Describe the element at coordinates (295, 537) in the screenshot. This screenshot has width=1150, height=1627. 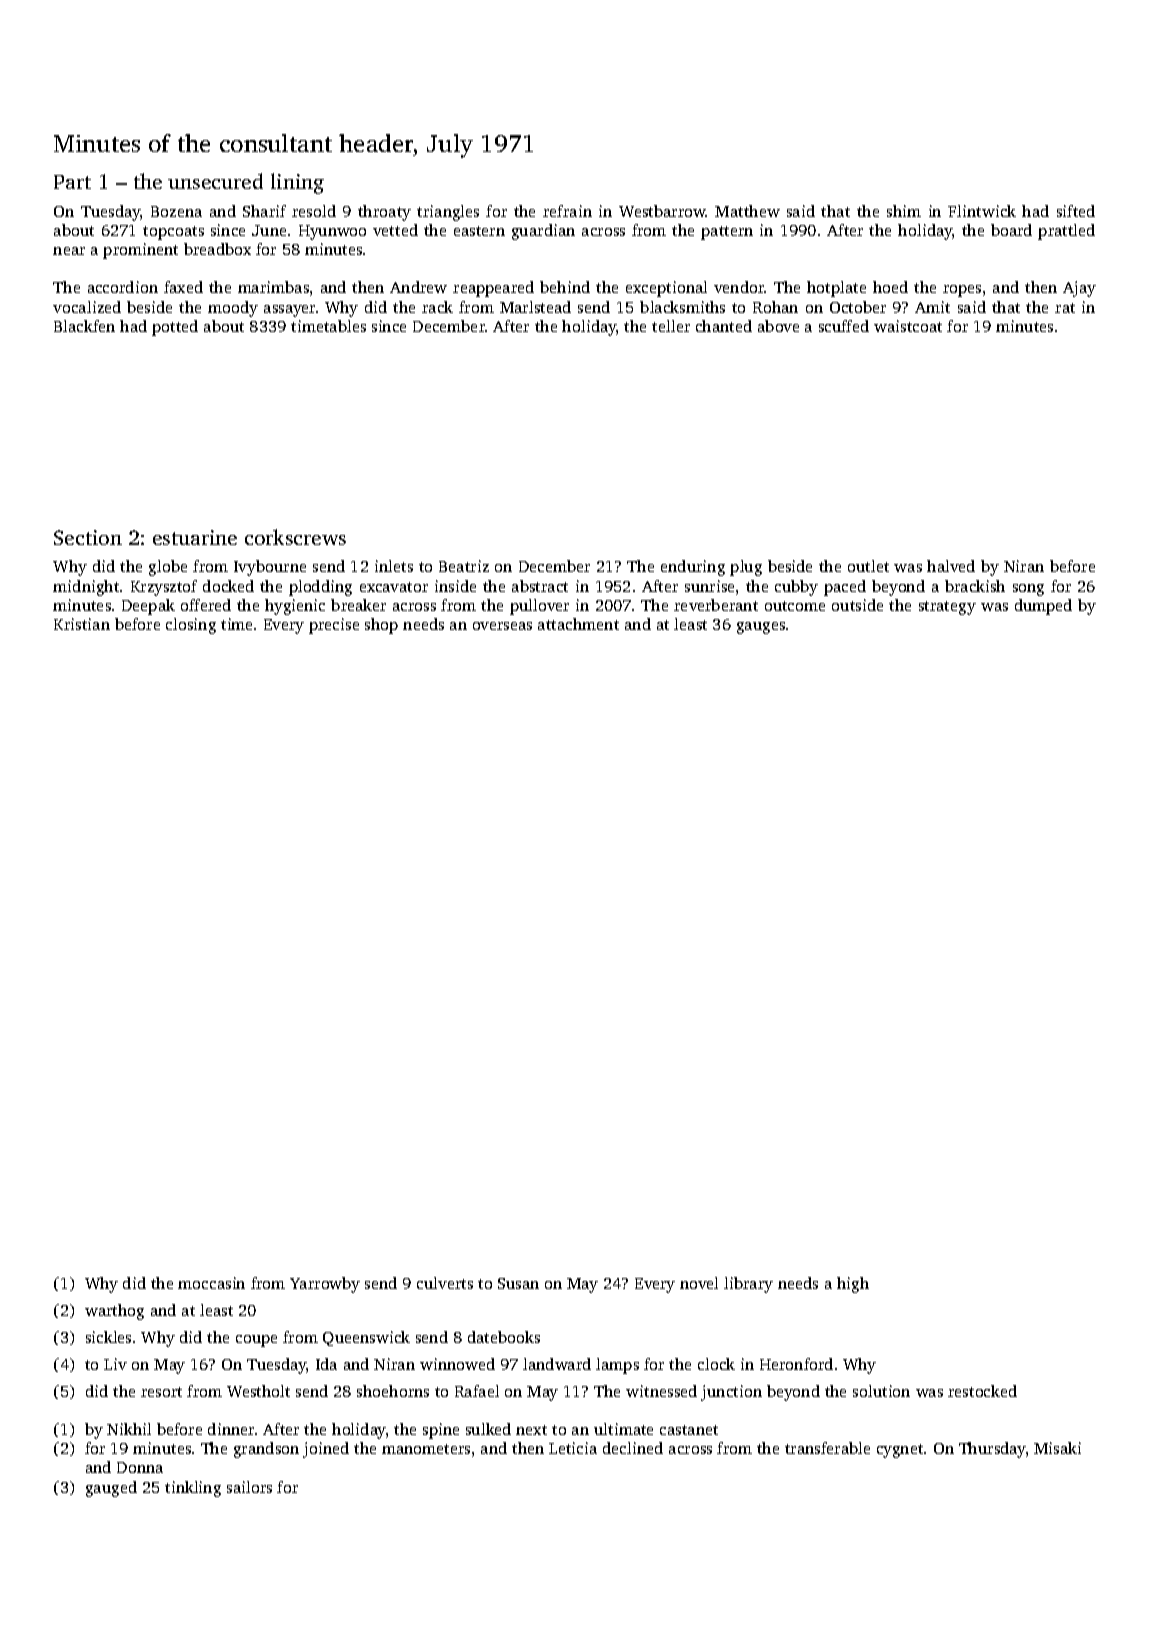
I see `corkscrews` at that location.
